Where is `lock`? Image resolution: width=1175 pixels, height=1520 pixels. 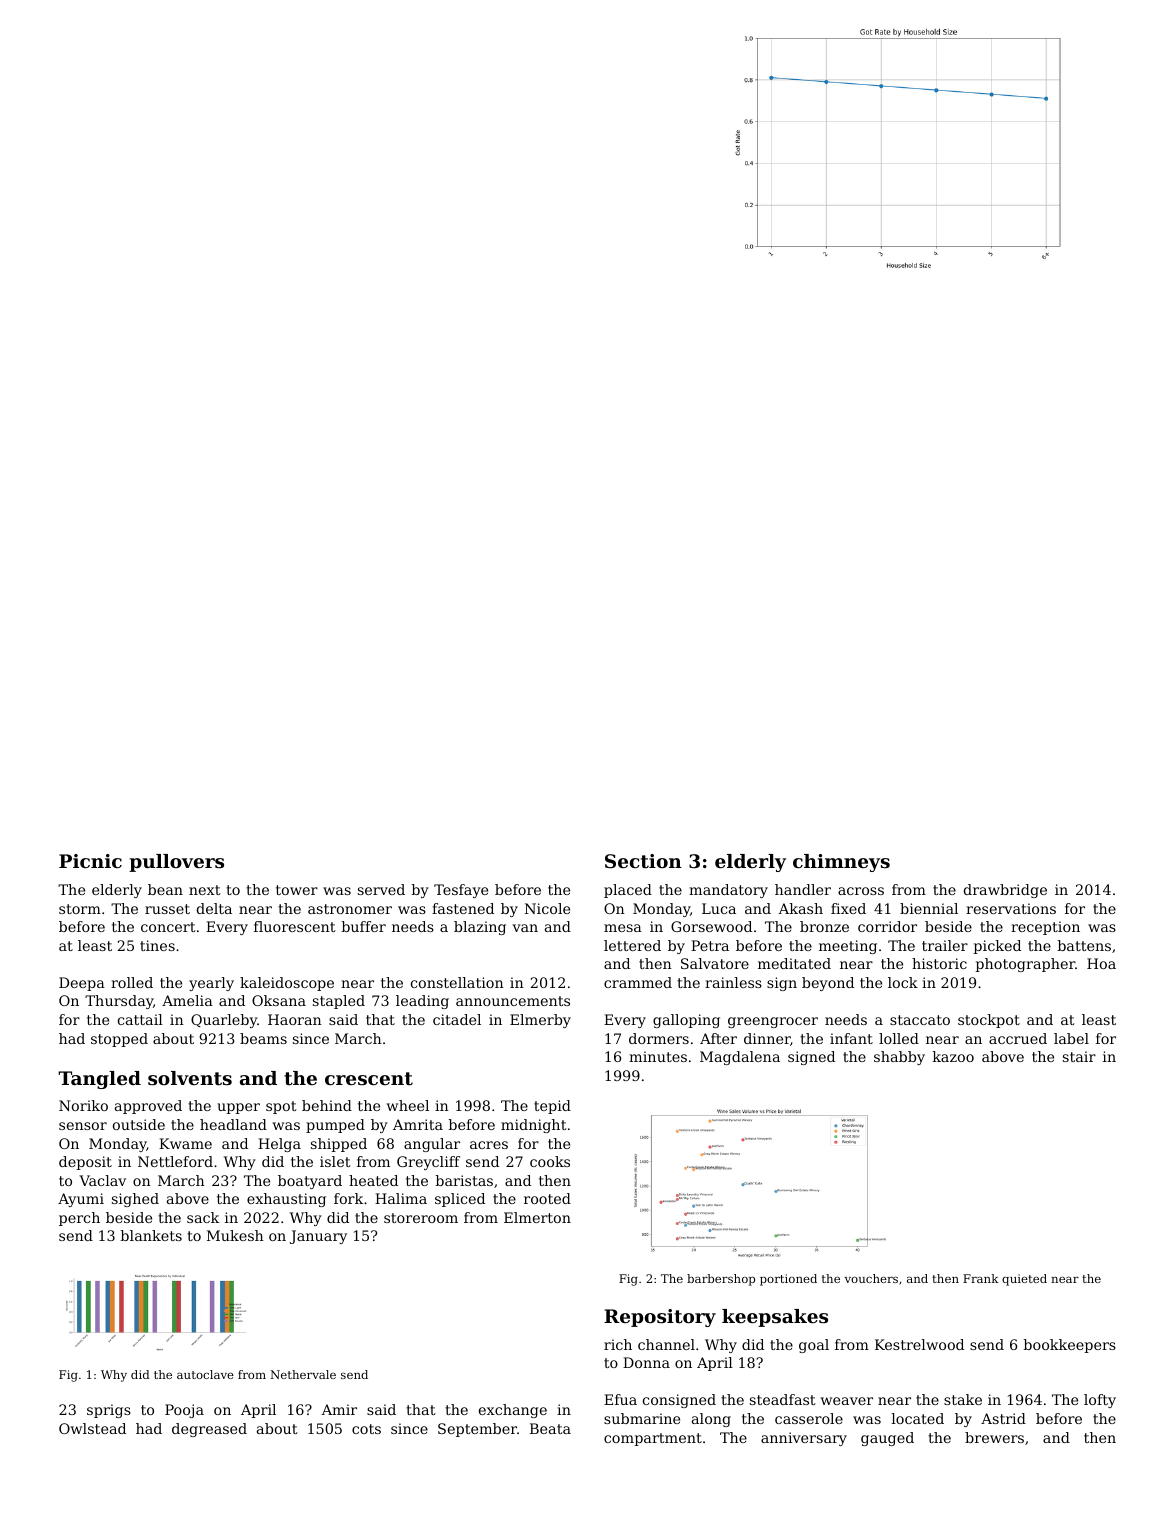
lock is located at coordinates (903, 982).
